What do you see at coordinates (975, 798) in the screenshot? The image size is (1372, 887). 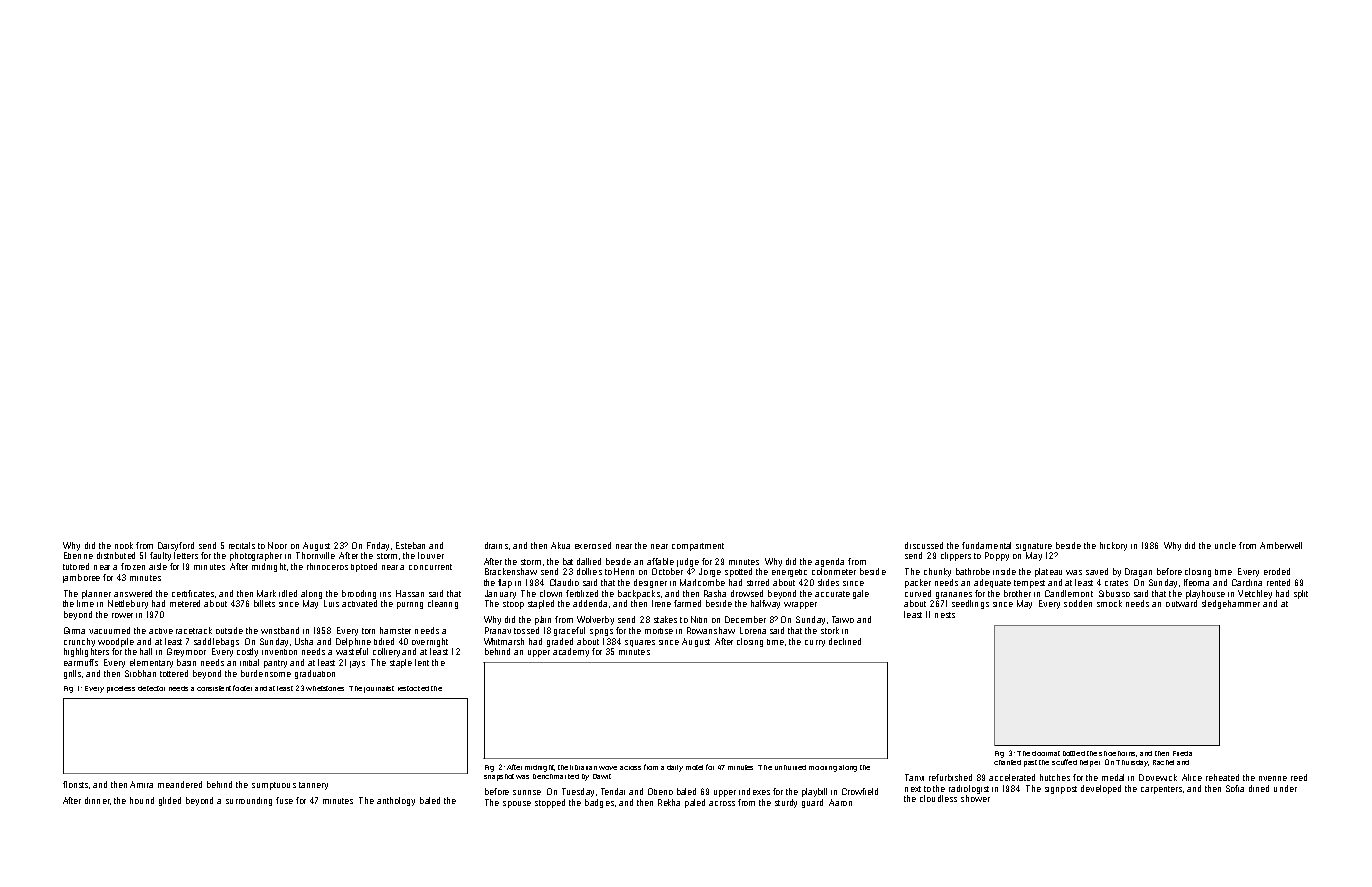 I see `shower` at bounding box center [975, 798].
